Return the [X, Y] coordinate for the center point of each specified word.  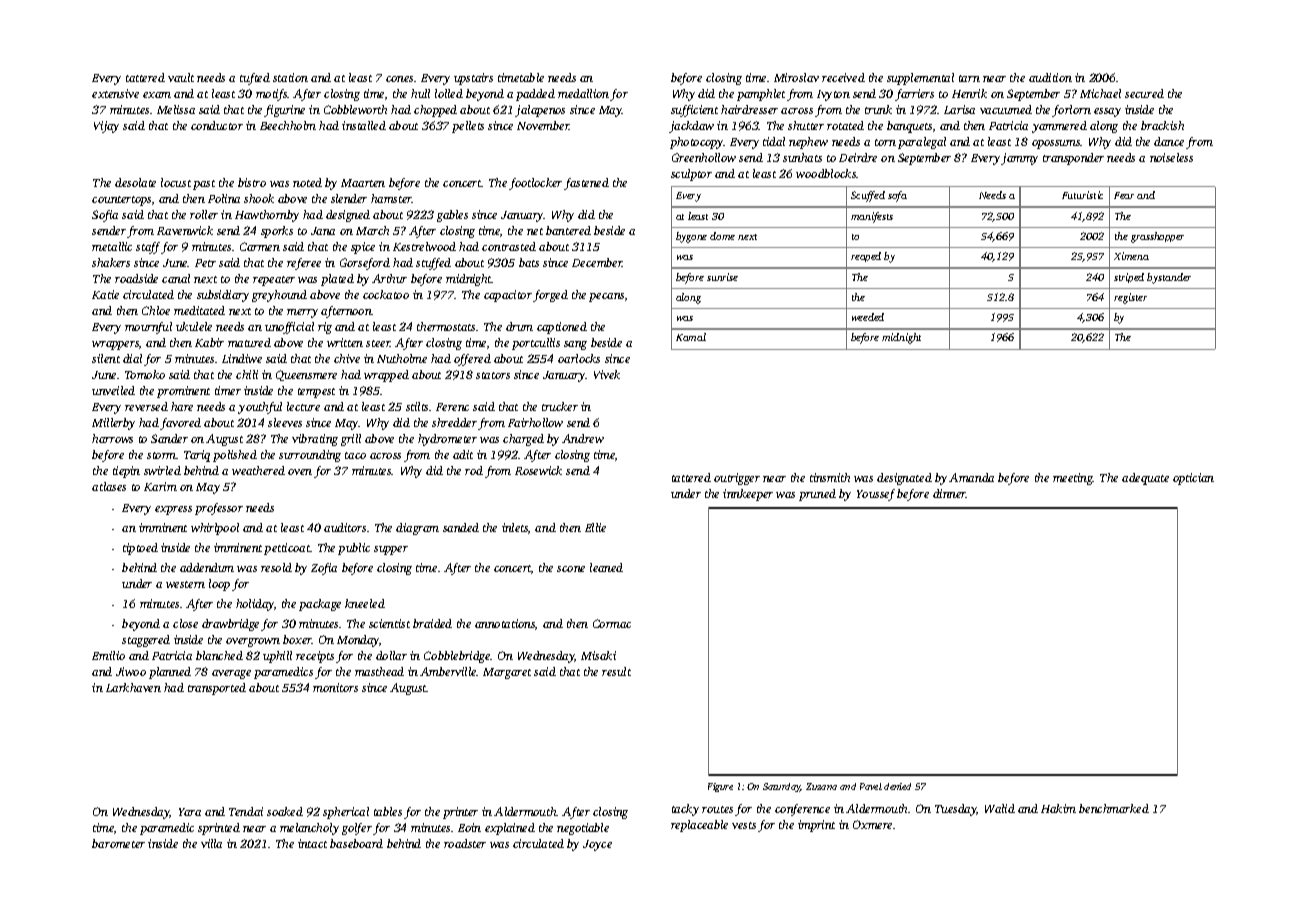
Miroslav [796, 77]
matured [249, 342]
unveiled [113, 390]
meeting [1073, 479]
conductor [217, 125]
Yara [190, 812]
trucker [560, 406]
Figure [720, 787]
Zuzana [821, 786]
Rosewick [538, 470]
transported [217, 689]
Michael [1100, 93]
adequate [1145, 479]
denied [897, 786]
